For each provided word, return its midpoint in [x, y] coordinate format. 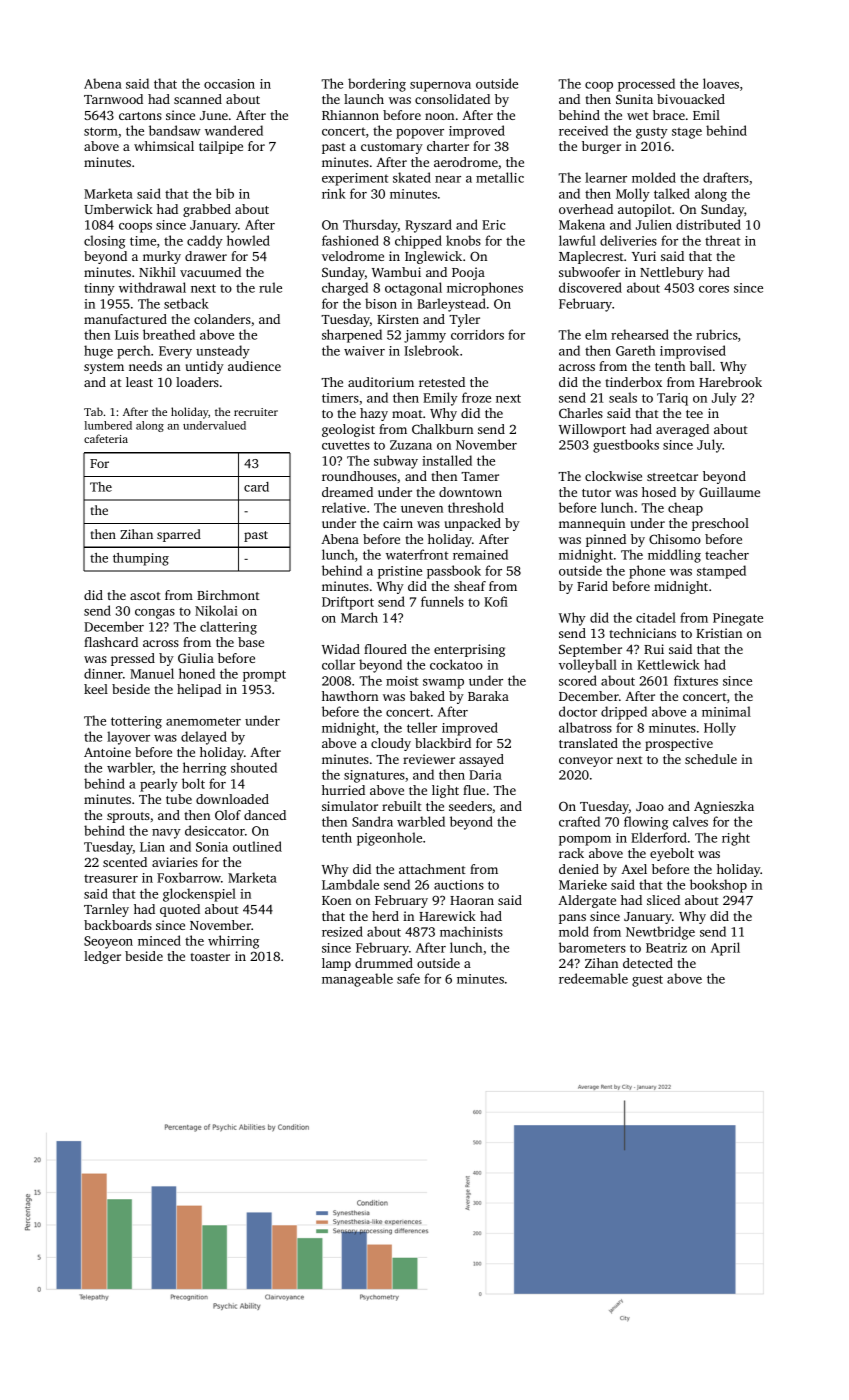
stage [687, 133]
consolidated [452, 99]
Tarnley [106, 910]
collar [338, 664]
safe [408, 978]
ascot [145, 596]
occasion [229, 84]
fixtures [696, 680]
